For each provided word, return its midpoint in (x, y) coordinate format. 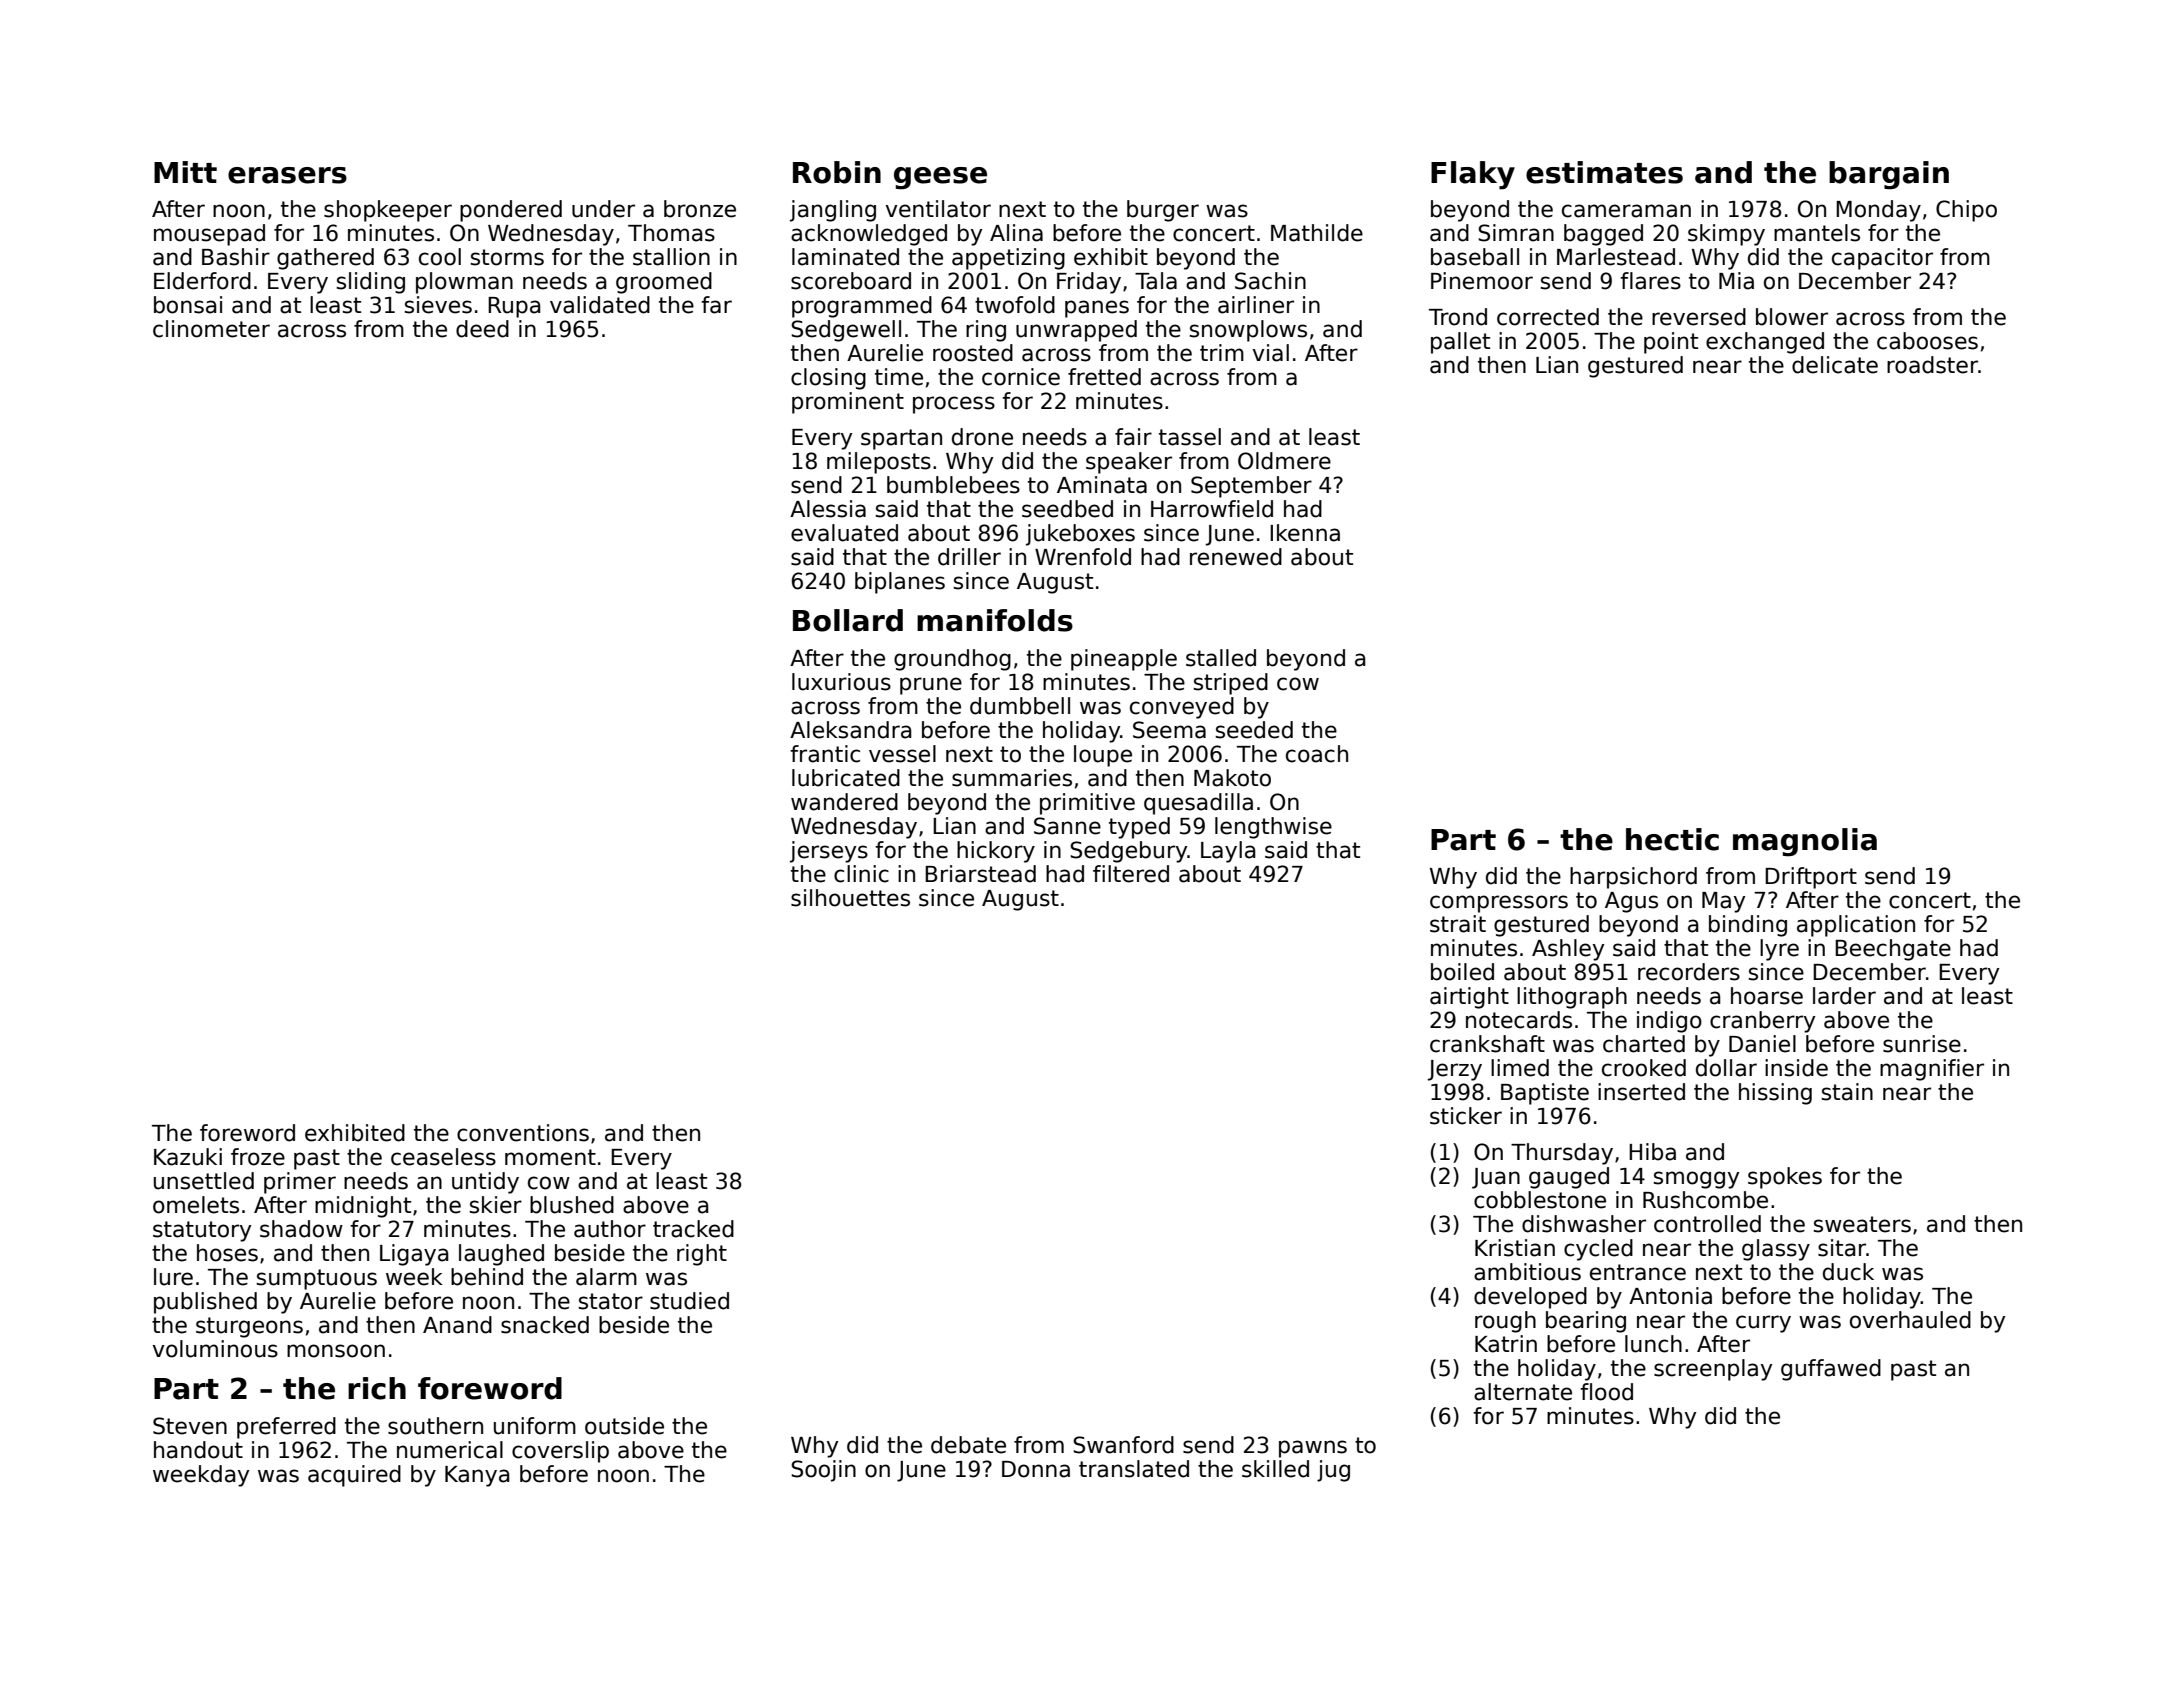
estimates (1604, 172)
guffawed (1831, 1370)
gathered (325, 259)
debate (968, 1445)
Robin (837, 172)
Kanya (477, 1476)
